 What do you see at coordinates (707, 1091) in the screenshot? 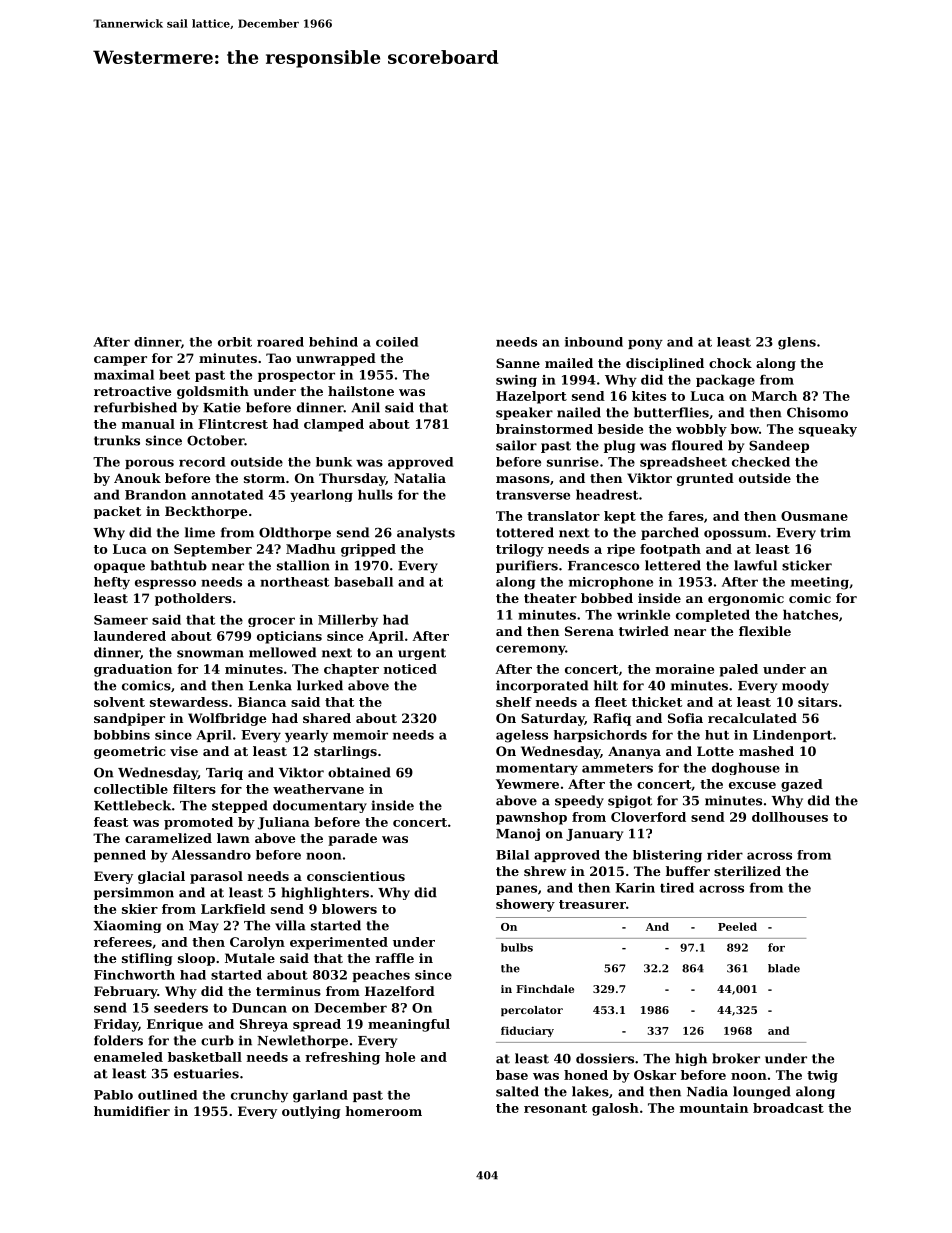
I see `Nadia` at bounding box center [707, 1091].
